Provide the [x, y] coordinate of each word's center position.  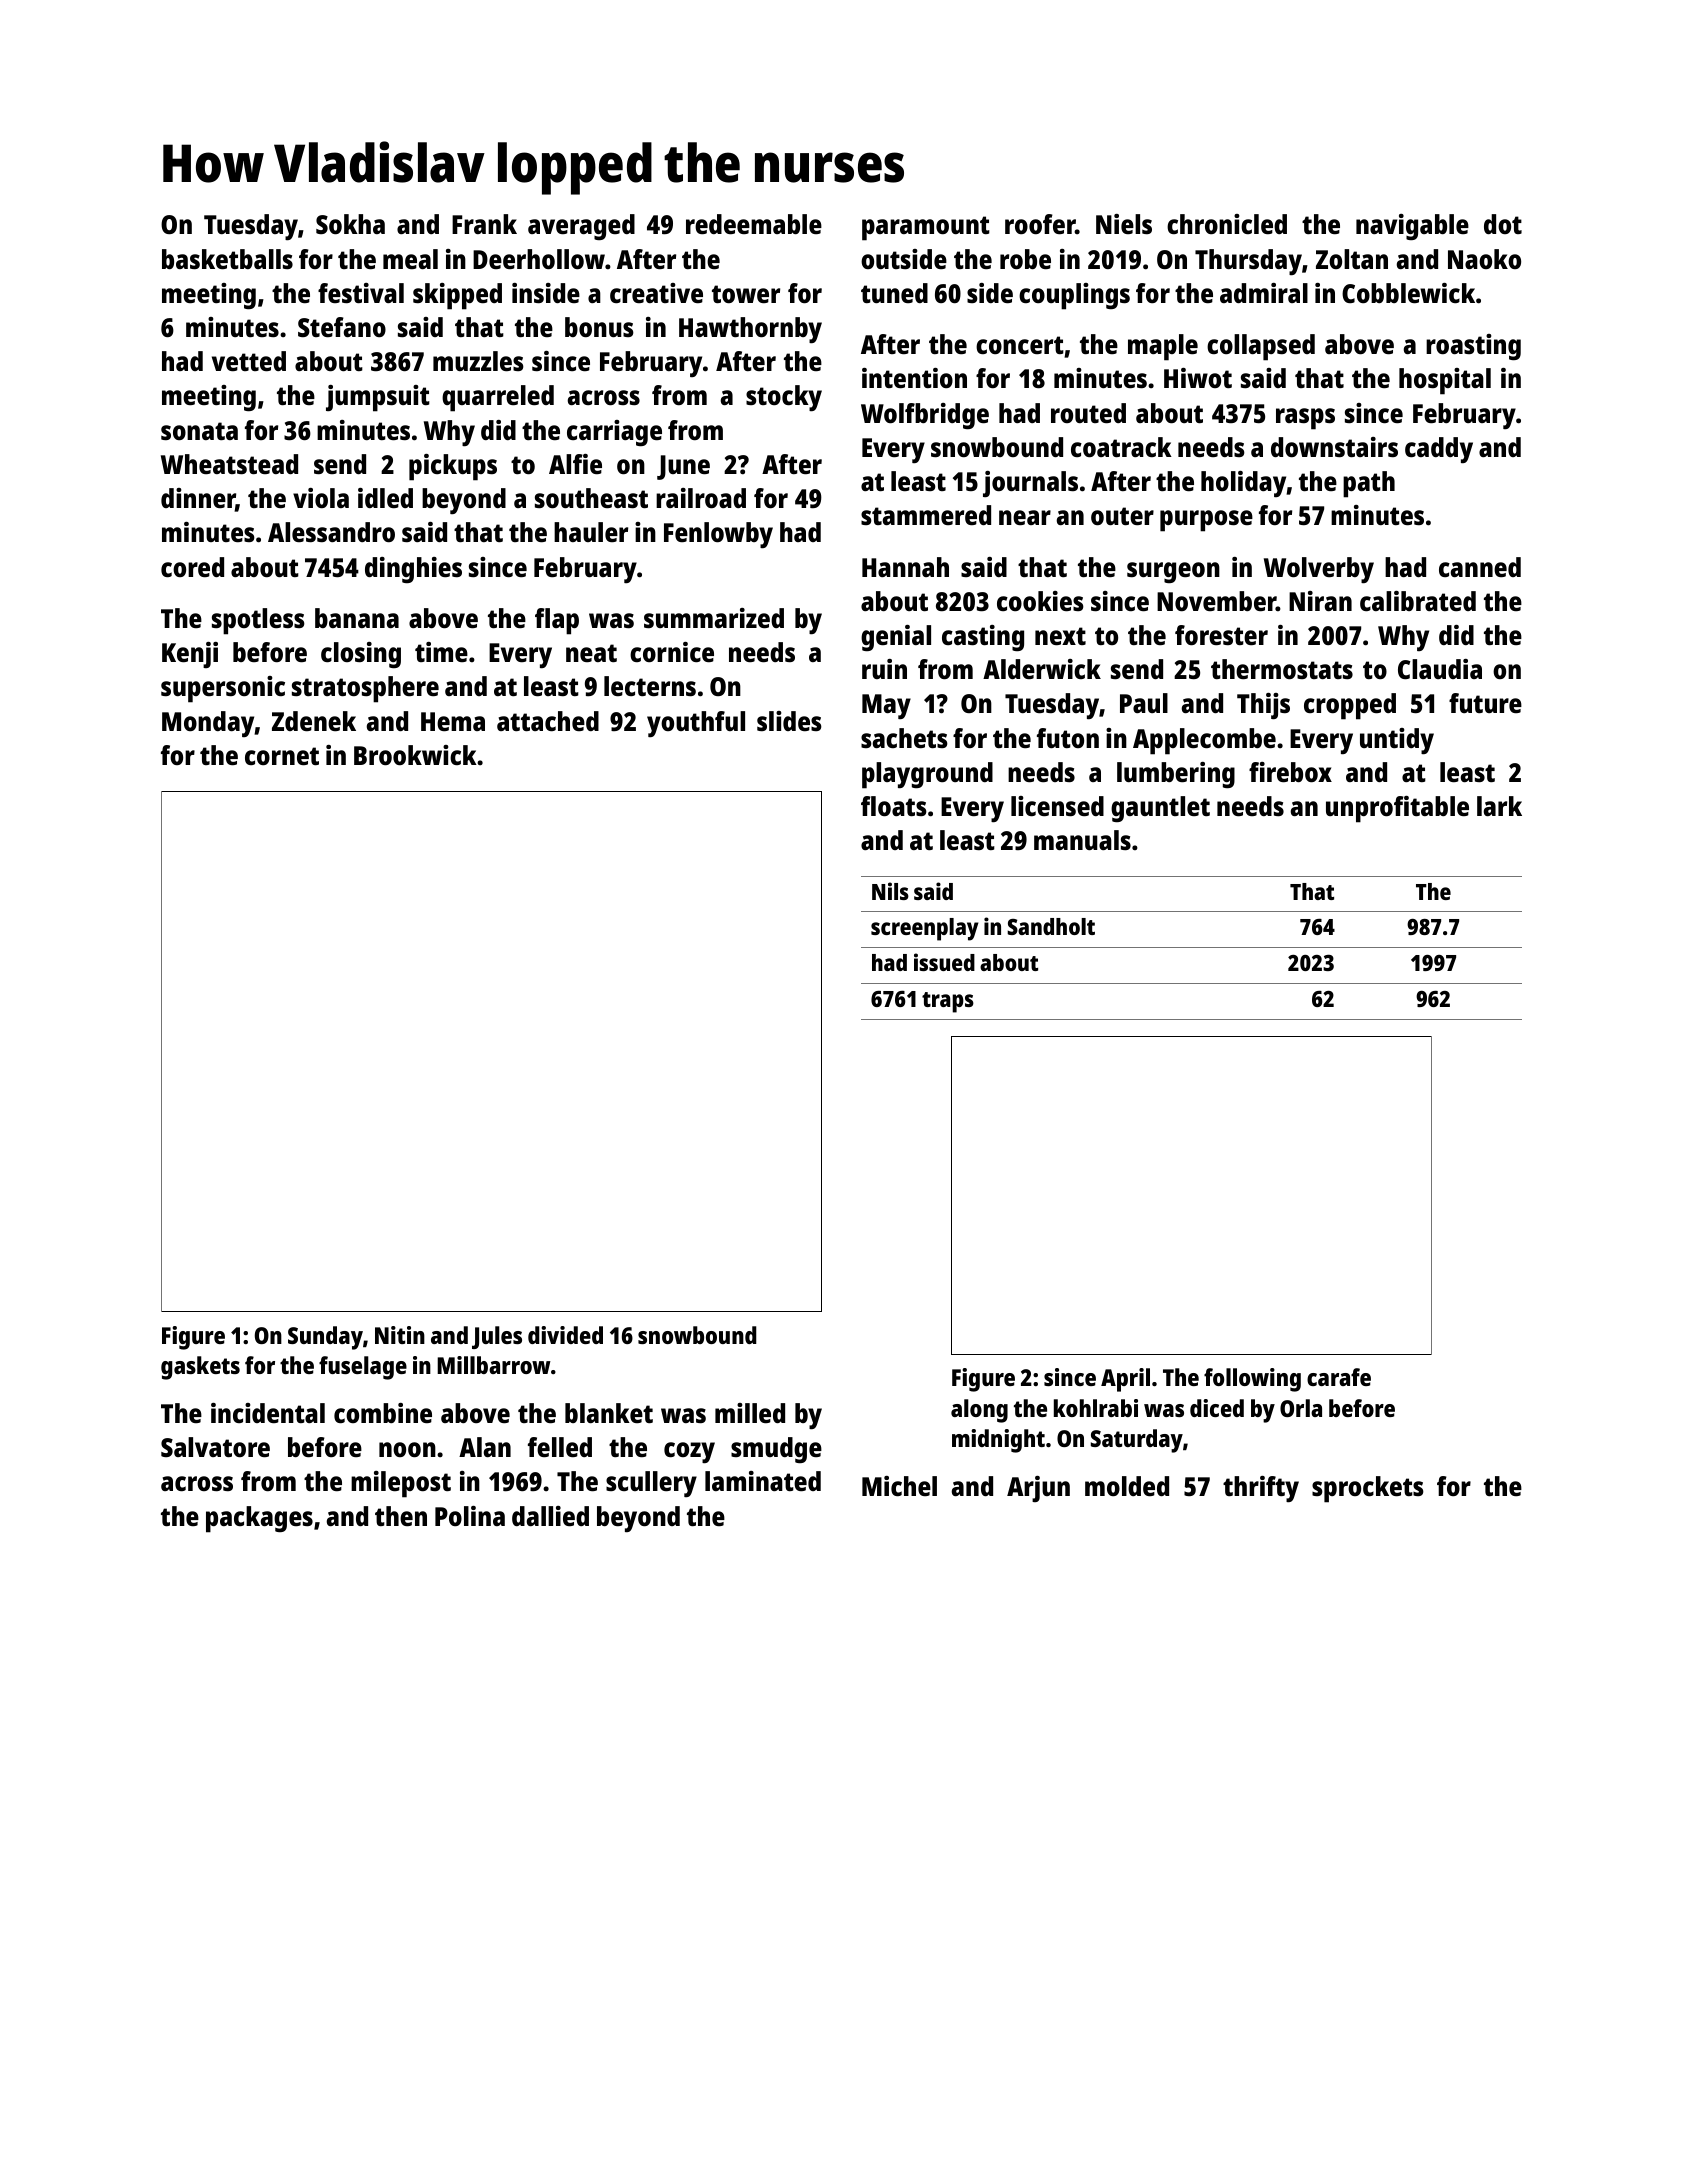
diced [1217, 1408]
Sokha [350, 224]
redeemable [754, 224]
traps [948, 1002]
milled [750, 1413]
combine [383, 1413]
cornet [282, 756]
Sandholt [1051, 926]
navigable [1412, 227]
